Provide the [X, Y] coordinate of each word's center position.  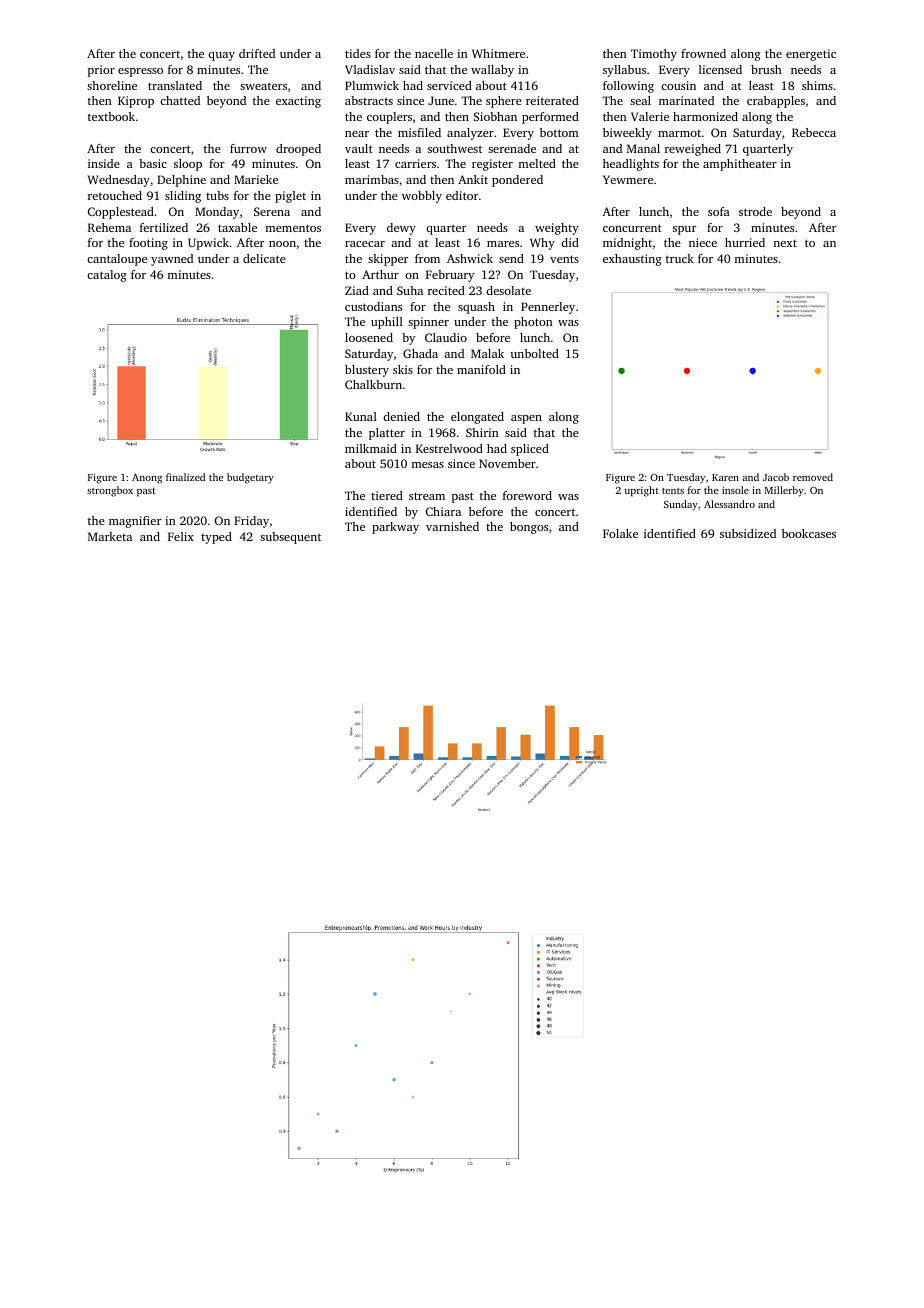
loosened [369, 337]
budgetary [250, 478]
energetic [811, 55]
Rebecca [814, 132]
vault [359, 148]
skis [403, 369]
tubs [217, 195]
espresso [140, 72]
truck [680, 258]
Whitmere [498, 53]
